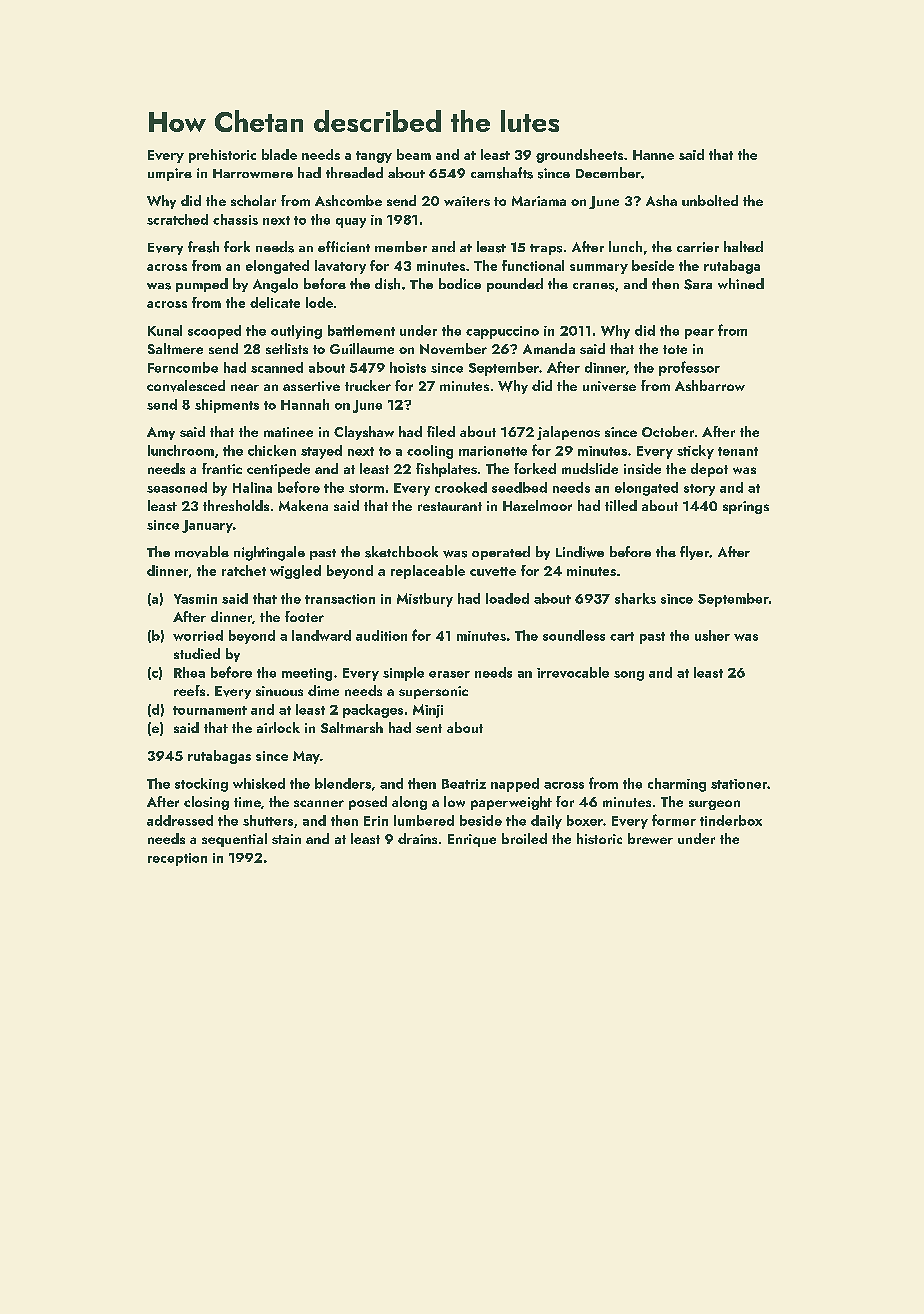 The height and width of the document is (1314, 924). Describe the element at coordinates (653, 155) in the document. I see `Hanne` at that location.
